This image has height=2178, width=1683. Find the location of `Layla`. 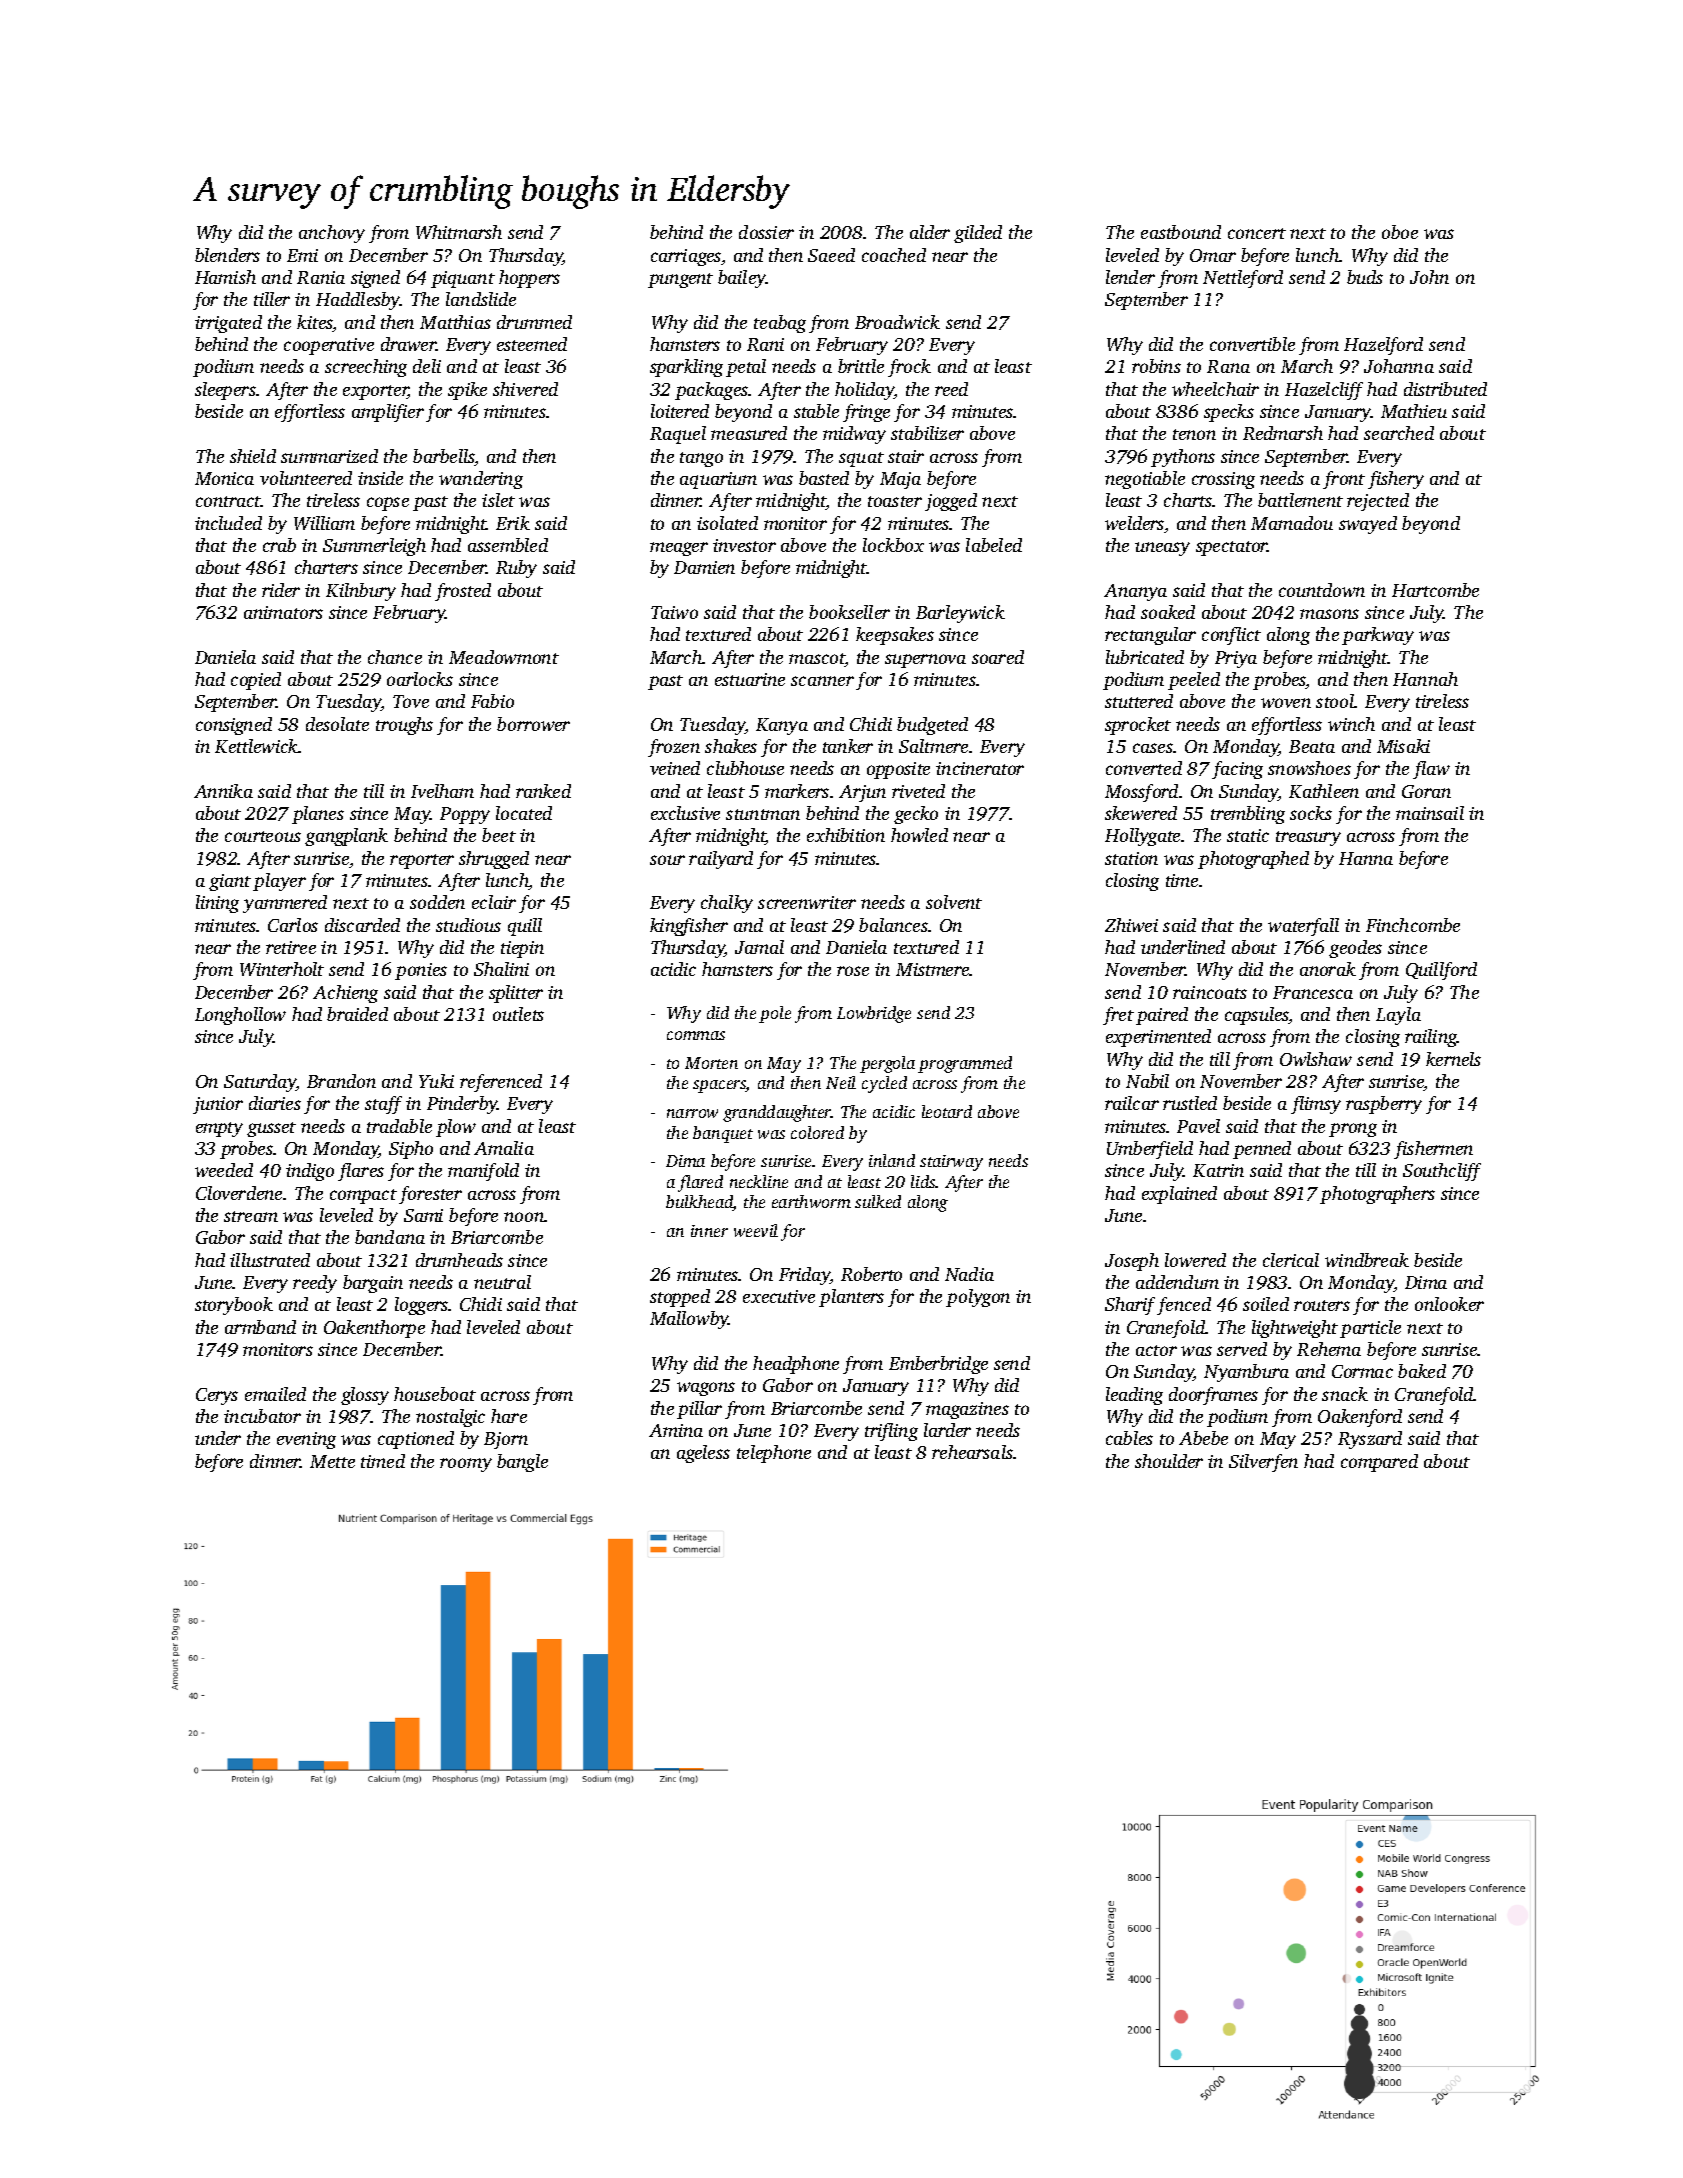

Layla is located at coordinates (1398, 1016).
